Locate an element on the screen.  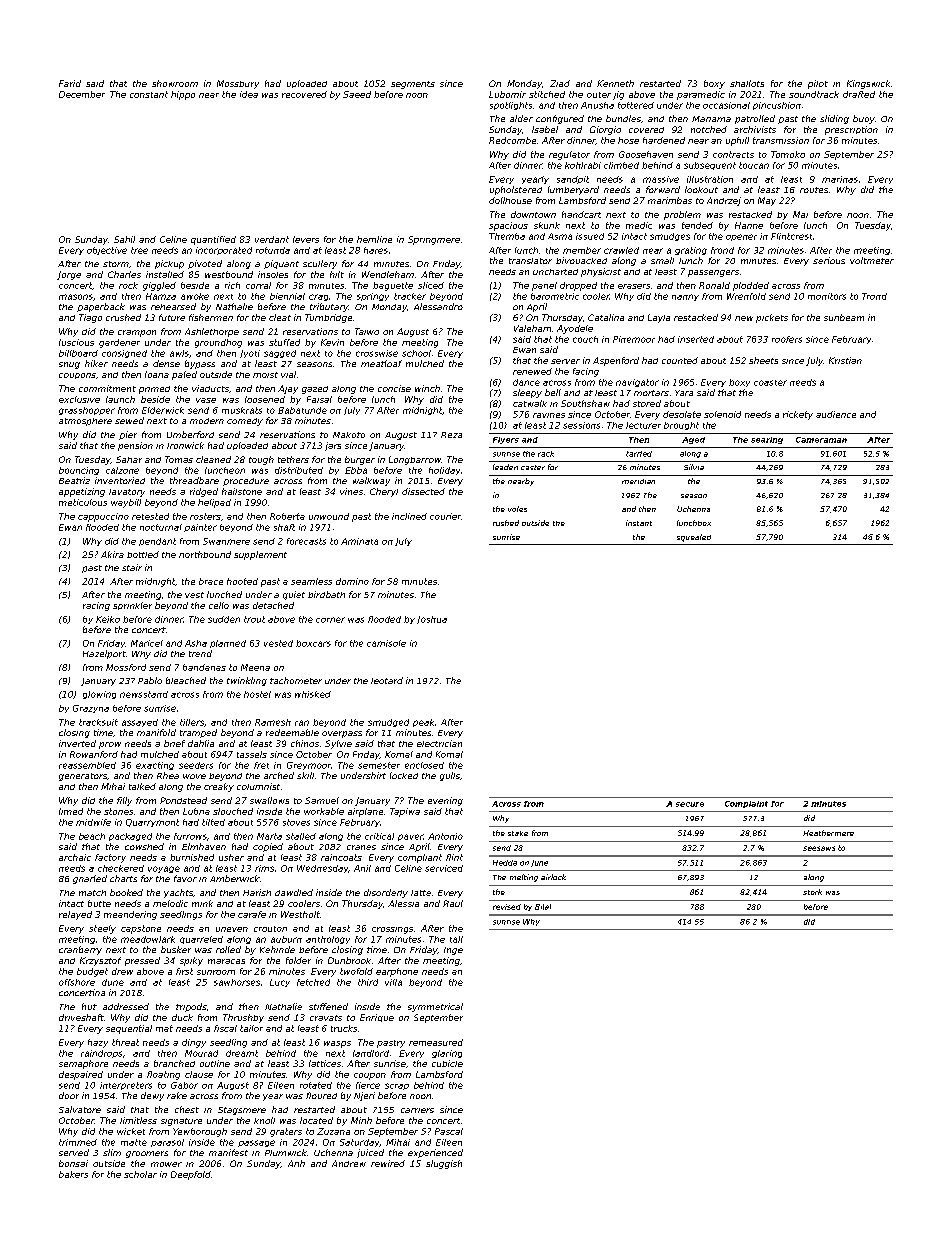
sheets is located at coordinates (763, 360).
